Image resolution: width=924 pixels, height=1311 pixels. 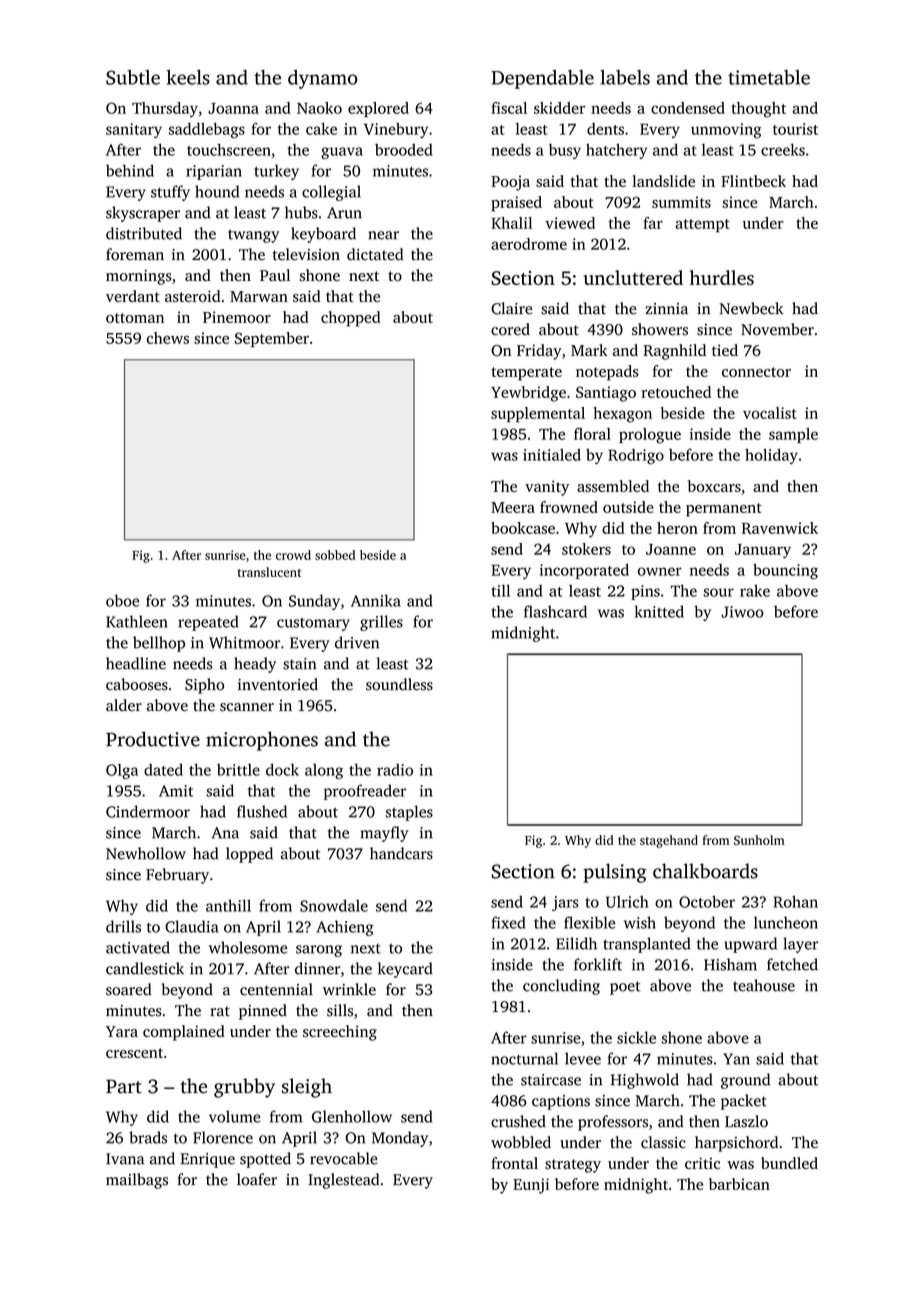 I want to click on barbican, so click(x=739, y=1184).
